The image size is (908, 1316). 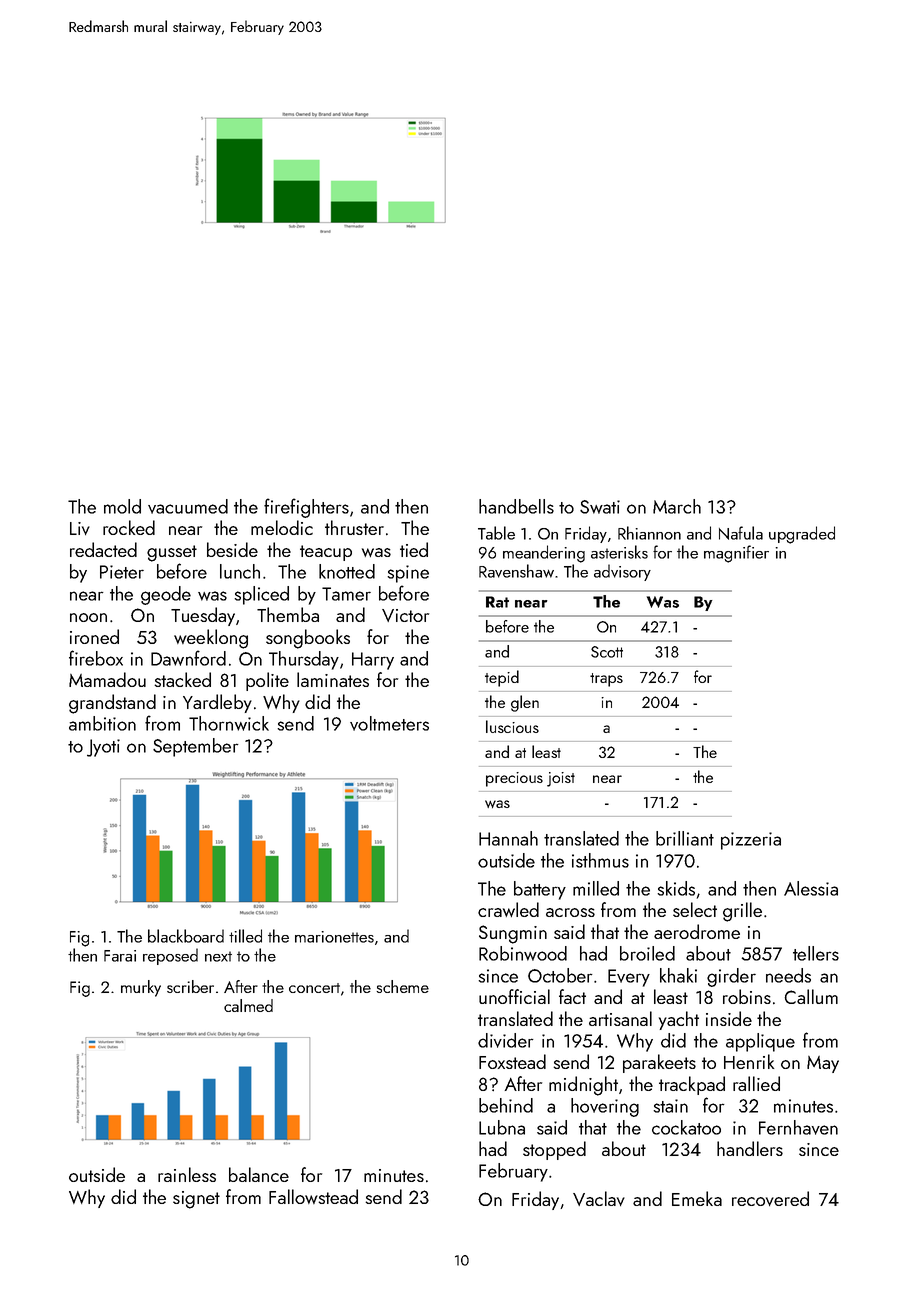 I want to click on signet, so click(x=196, y=1200).
